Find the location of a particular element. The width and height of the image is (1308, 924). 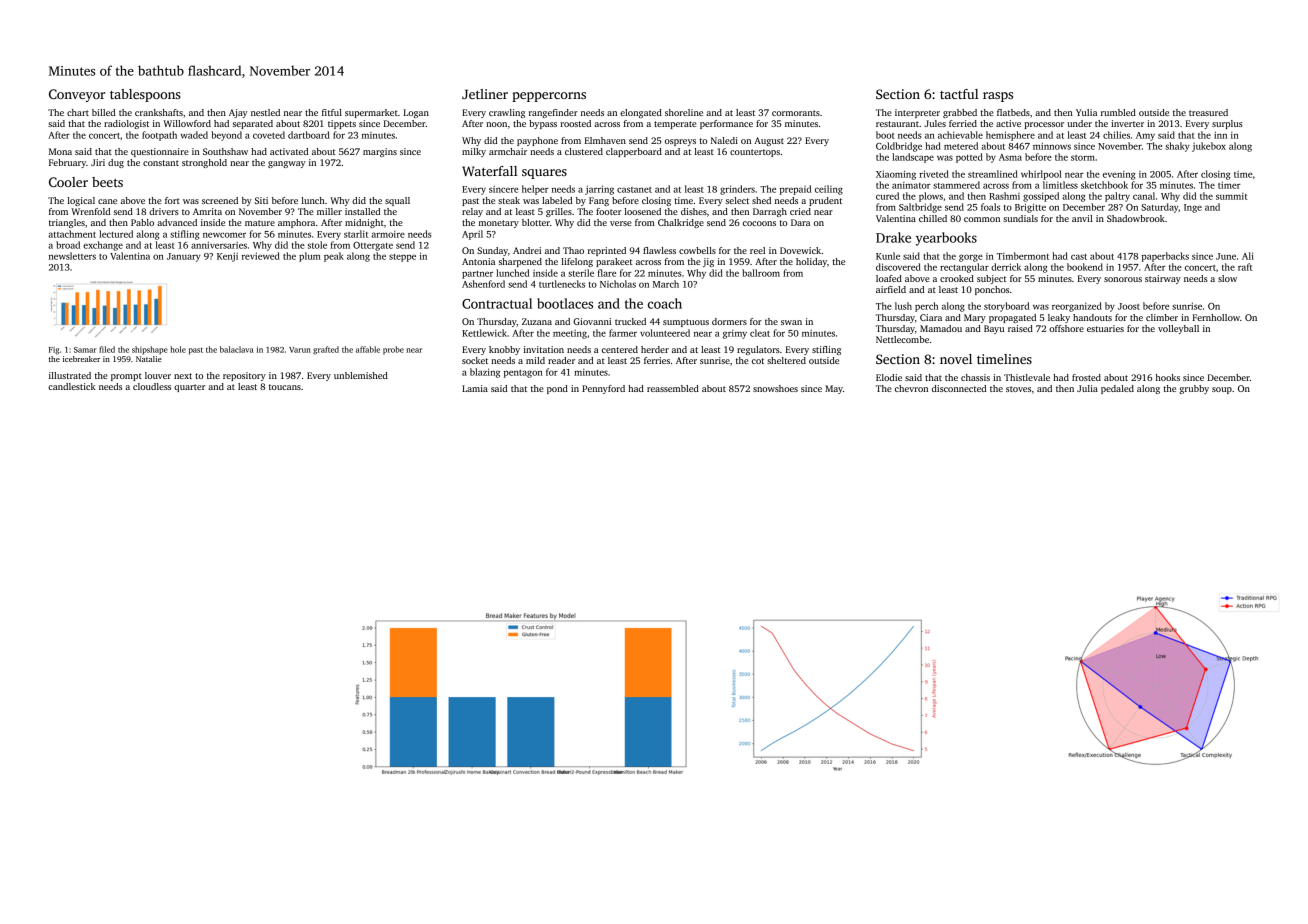

paperbacks is located at coordinates (1165, 257).
